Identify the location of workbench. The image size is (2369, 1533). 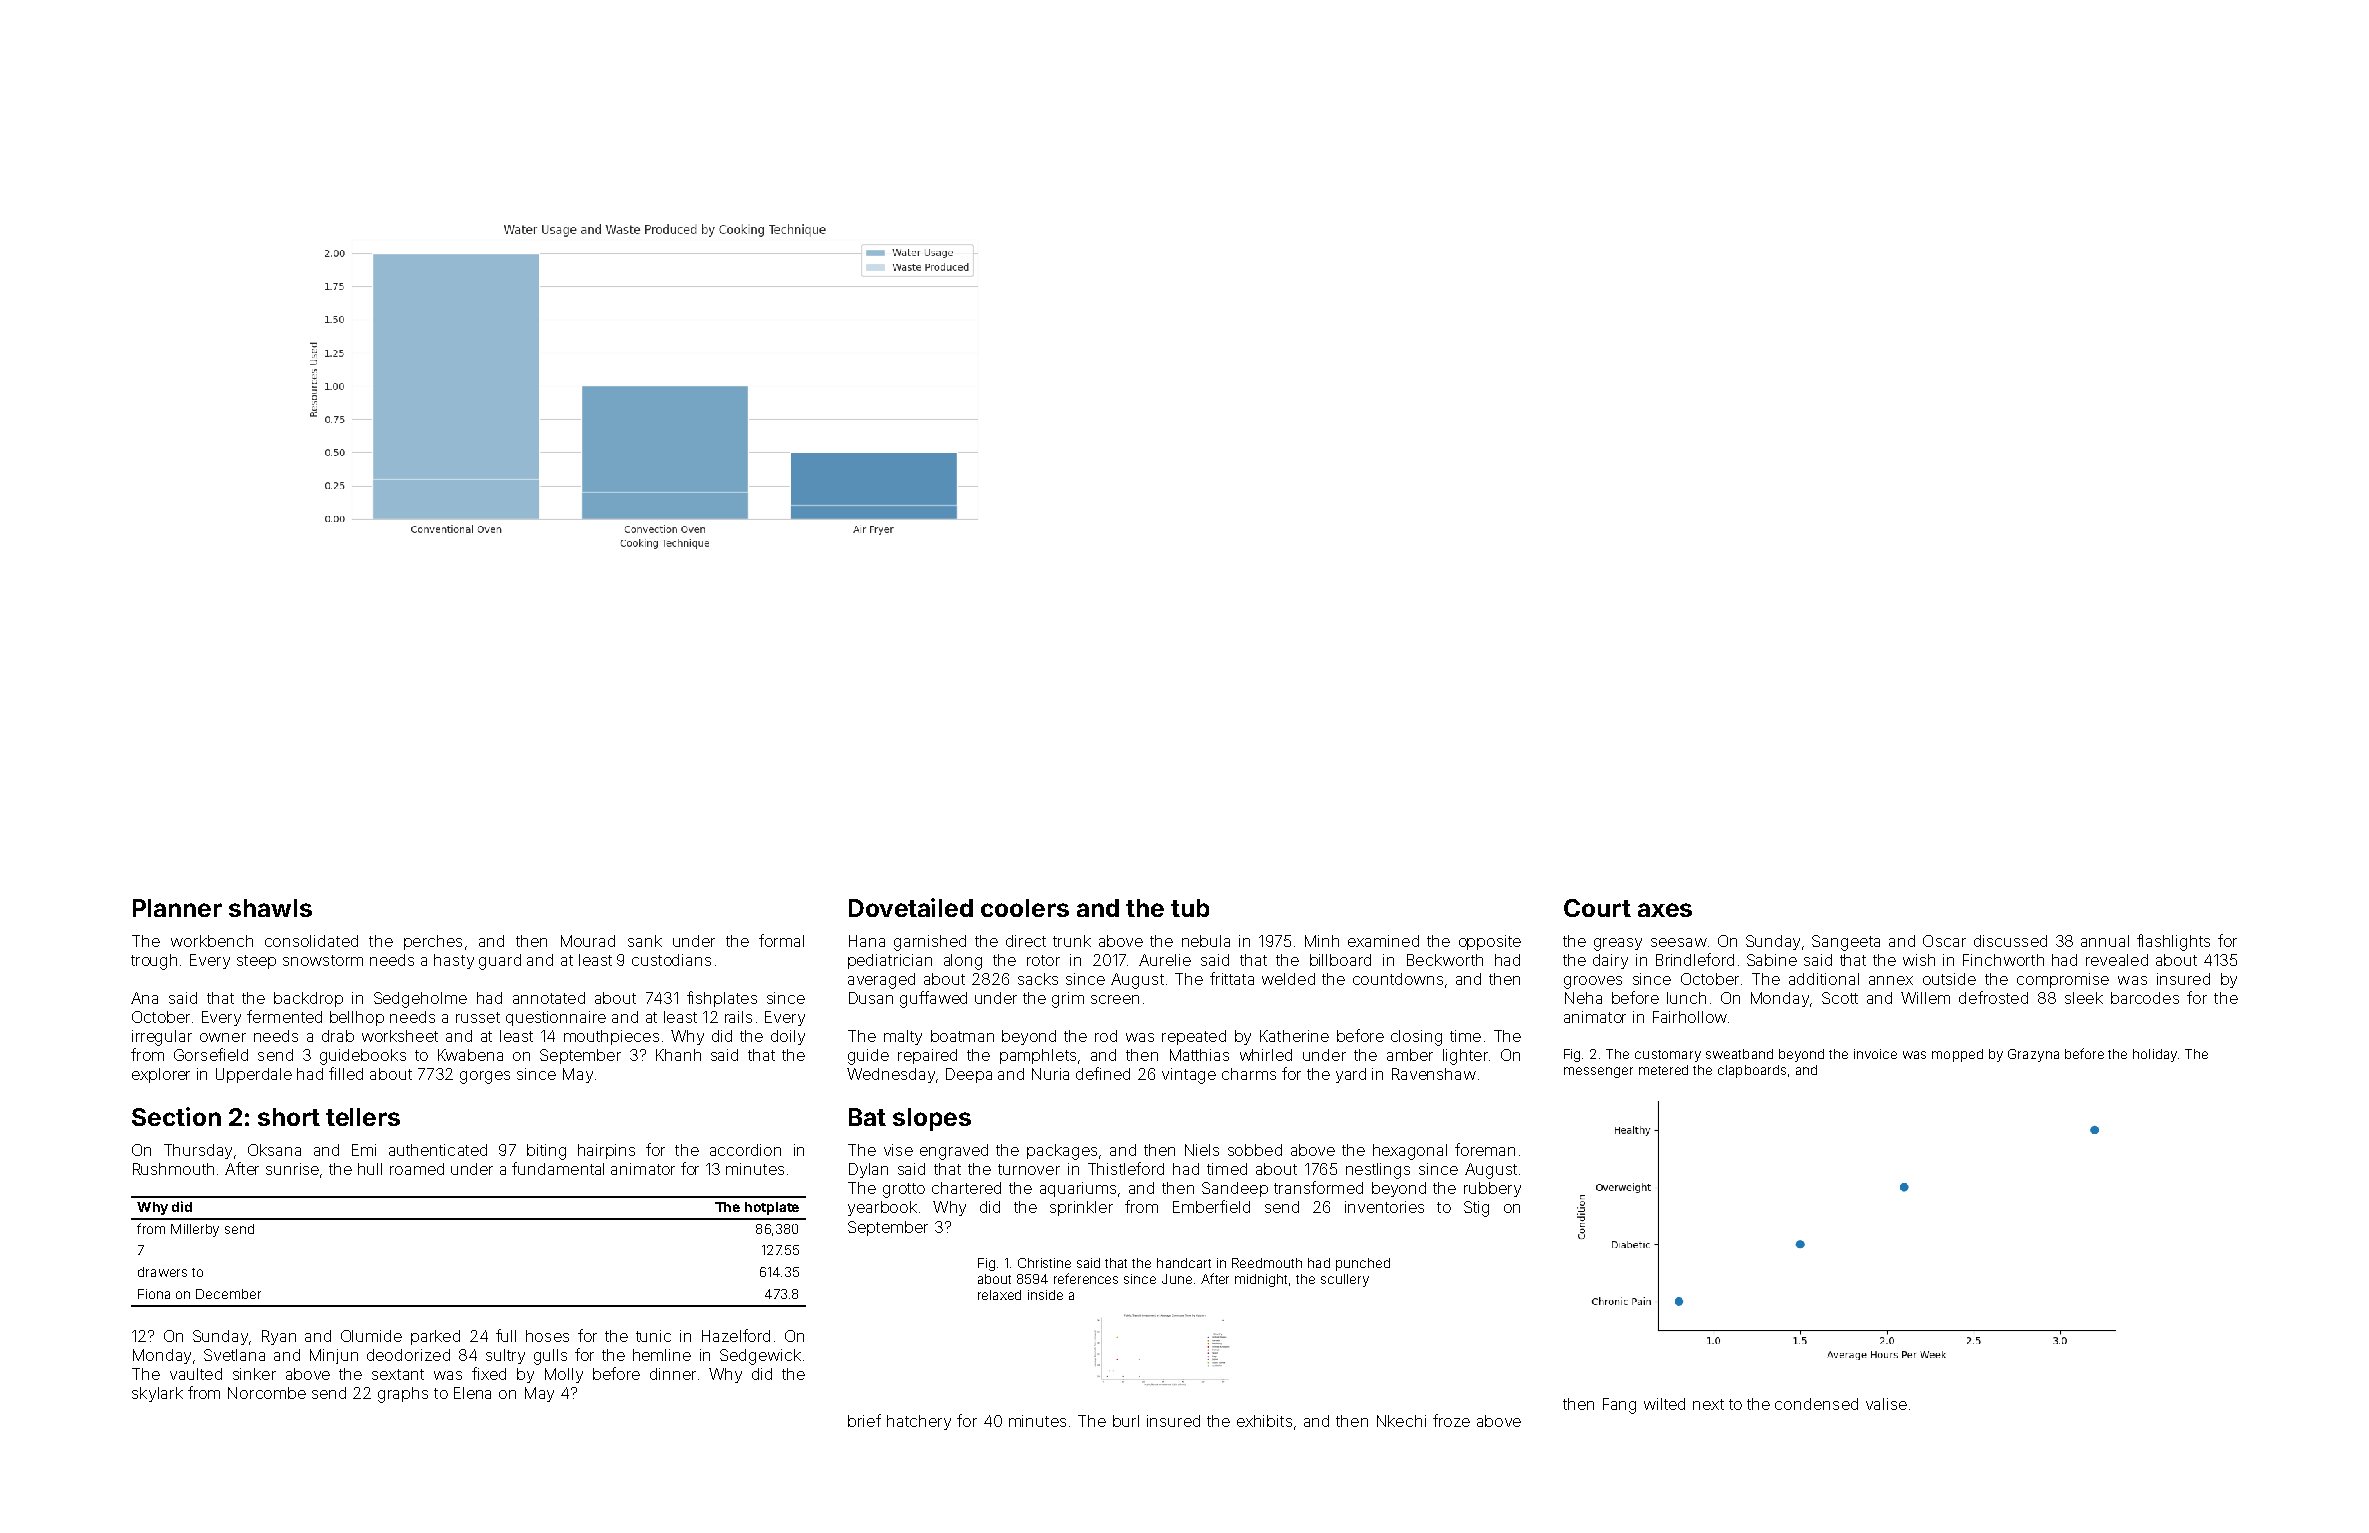
(212, 941).
